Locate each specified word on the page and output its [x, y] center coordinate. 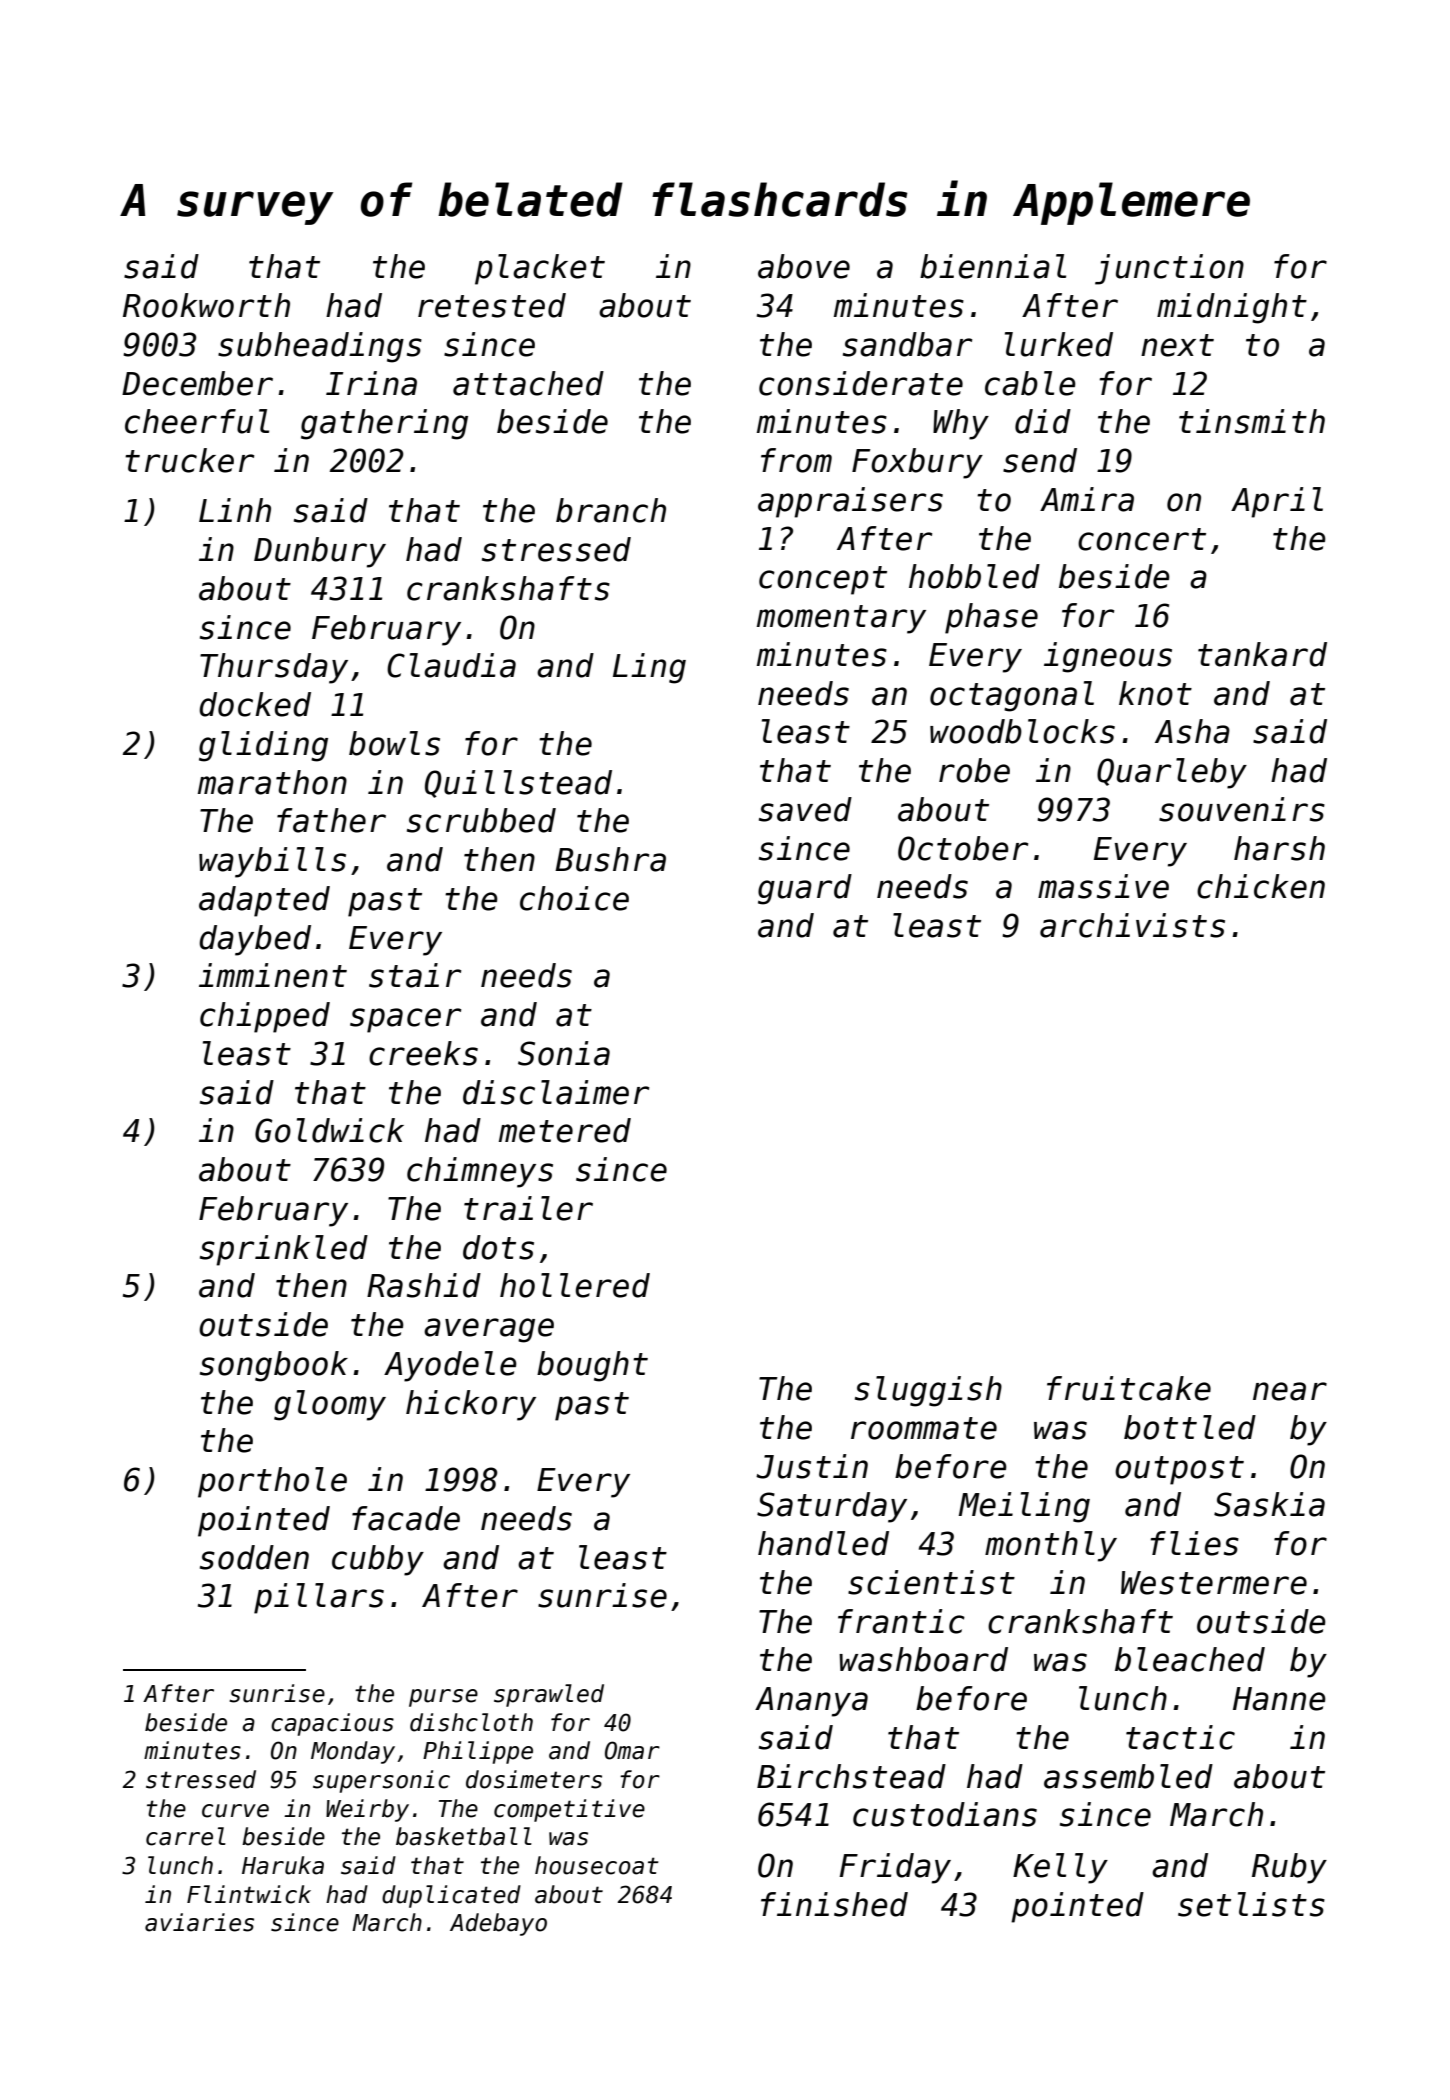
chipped [265, 1017]
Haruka [283, 1865]
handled [823, 1543]
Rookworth [206, 305]
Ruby [1289, 1868]
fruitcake [1129, 1388]
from [796, 460]
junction [1169, 269]
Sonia [564, 1053]
